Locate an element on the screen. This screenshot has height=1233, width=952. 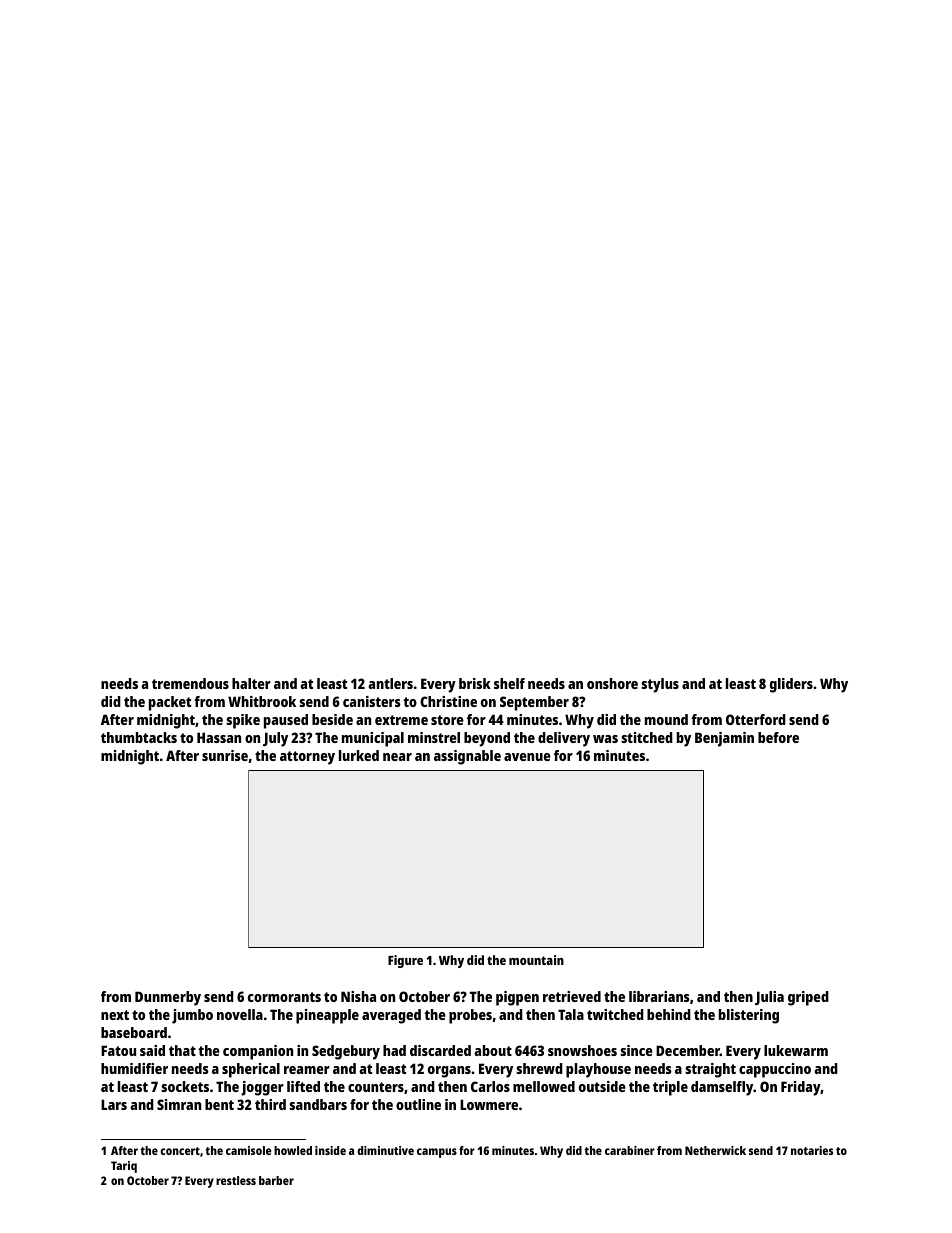
halter is located at coordinates (251, 683).
